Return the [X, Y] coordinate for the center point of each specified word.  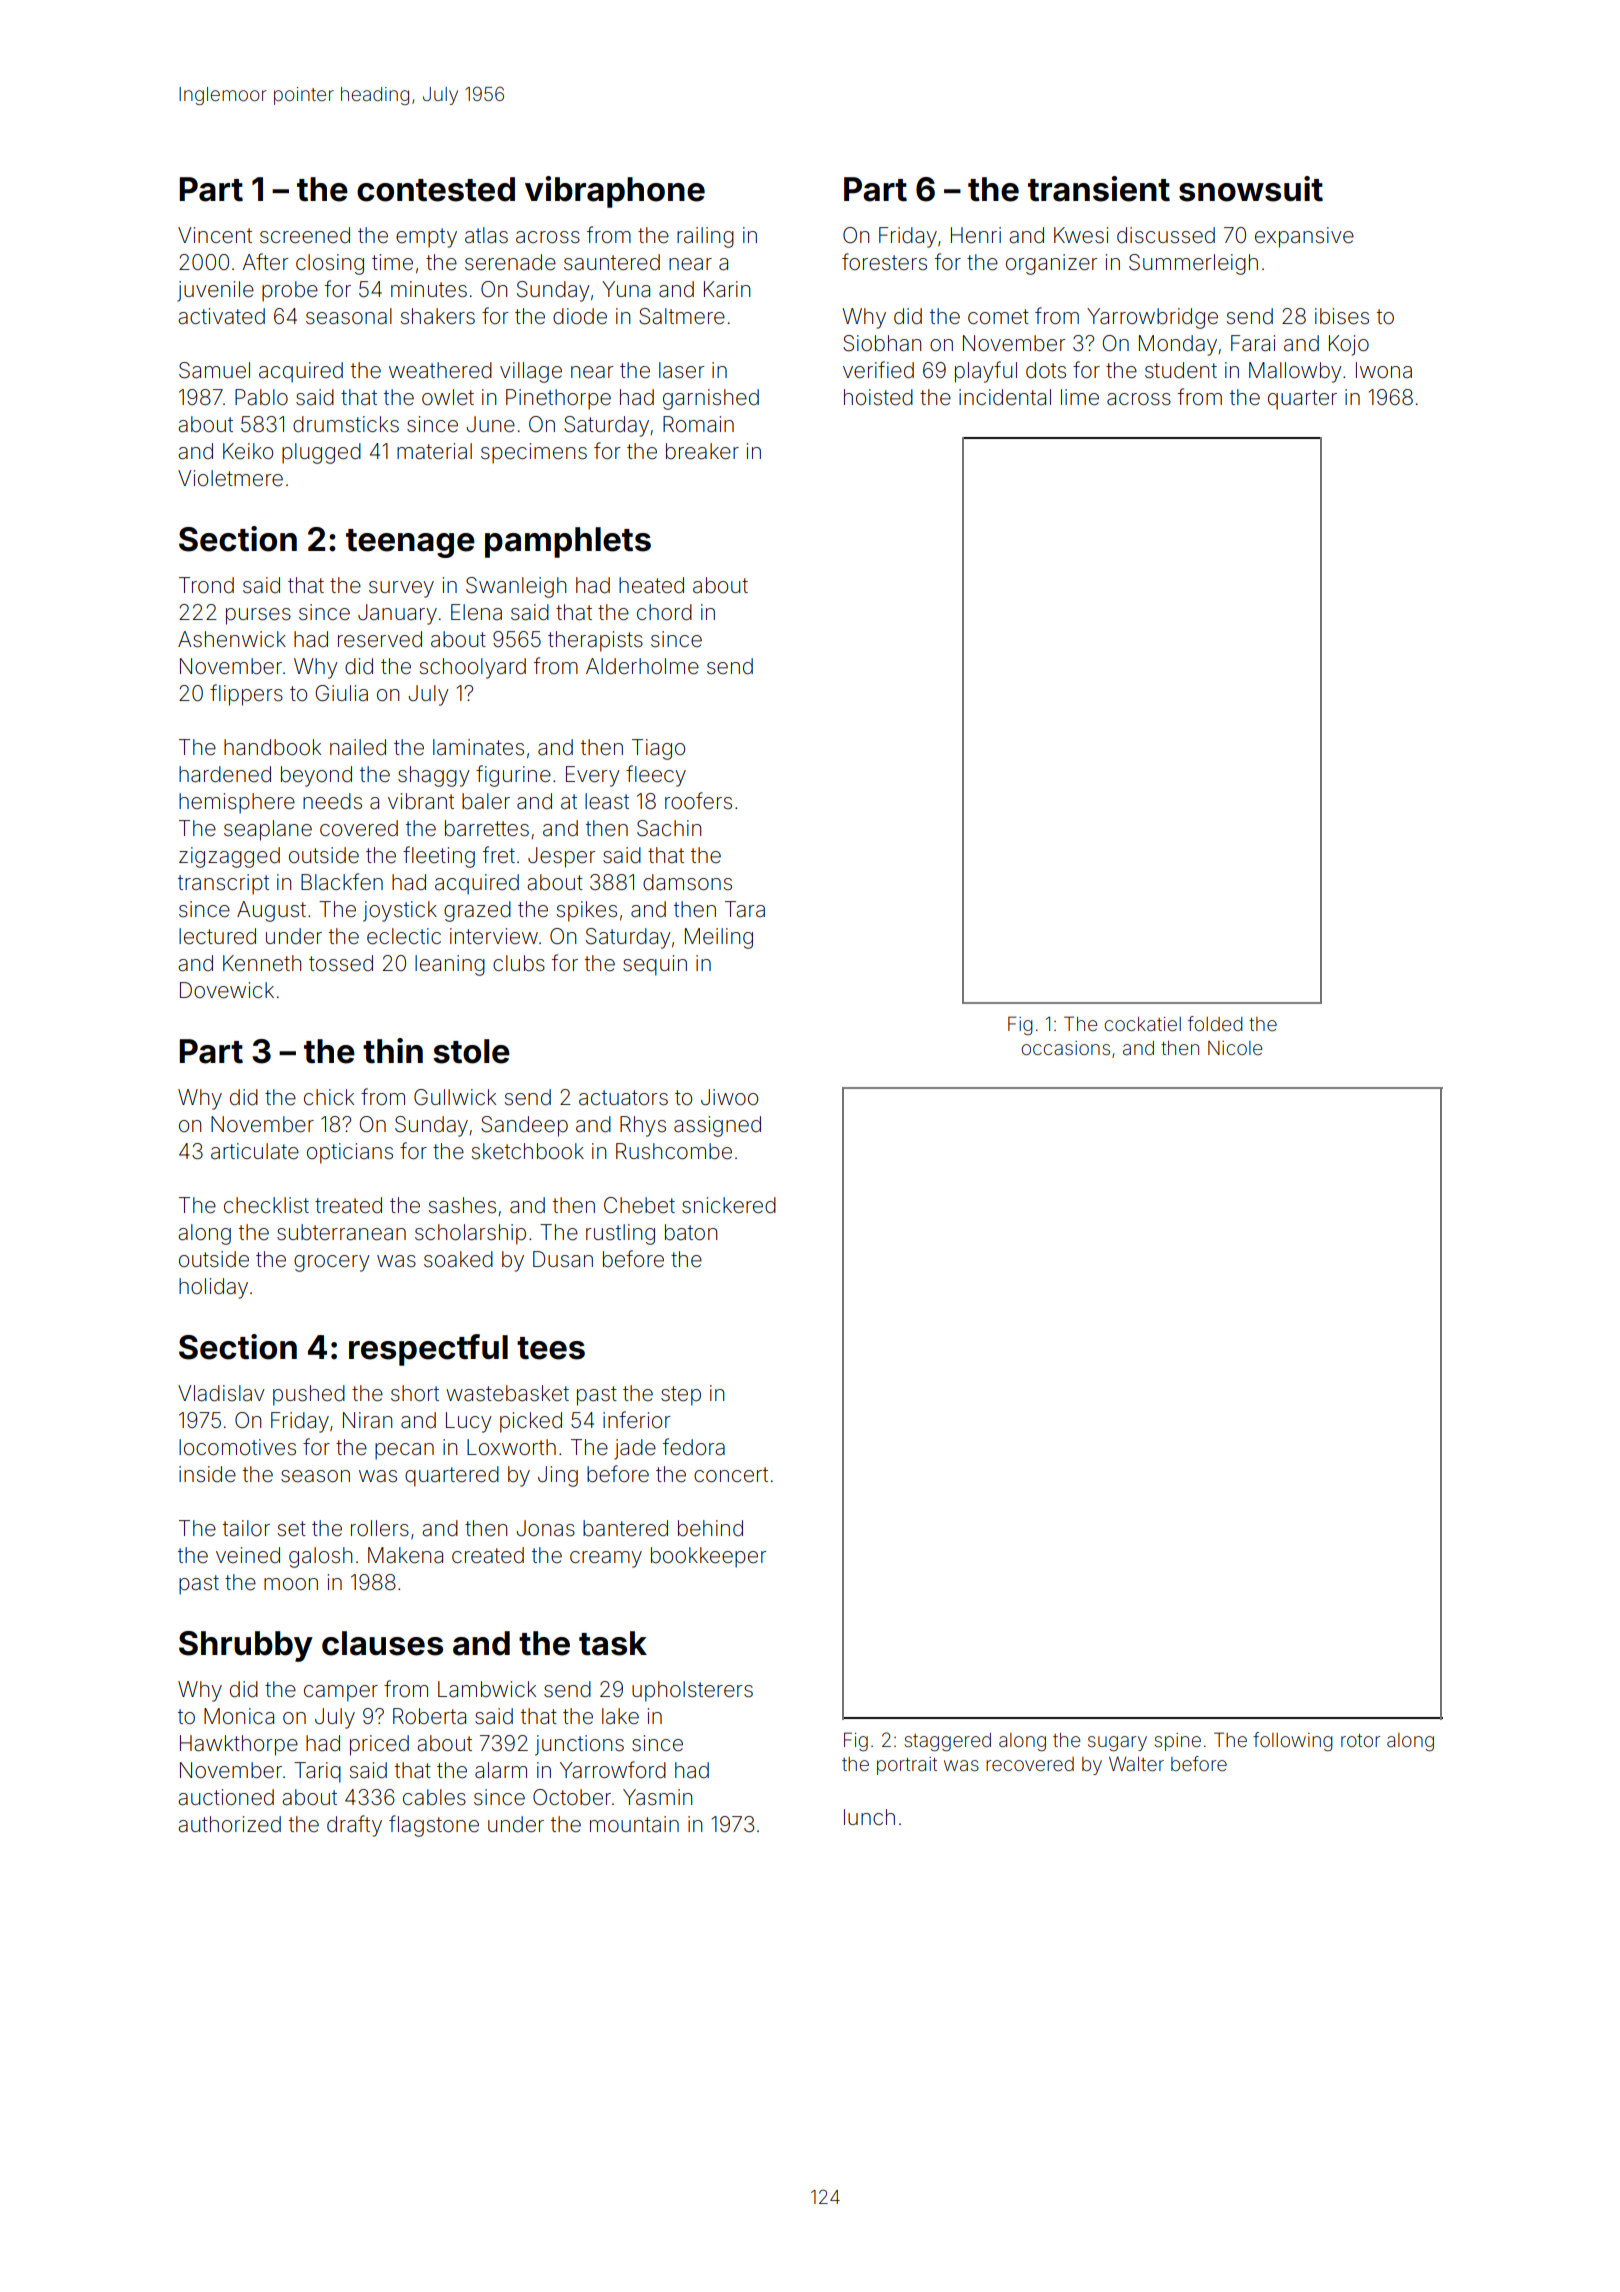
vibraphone [615, 192]
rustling [620, 1234]
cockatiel [1142, 1024]
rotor [1360, 1740]
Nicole [1235, 1048]
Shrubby [246, 1646]
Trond [206, 585]
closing [330, 264]
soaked [458, 1259]
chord [664, 612]
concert [731, 1474]
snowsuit [1251, 189]
